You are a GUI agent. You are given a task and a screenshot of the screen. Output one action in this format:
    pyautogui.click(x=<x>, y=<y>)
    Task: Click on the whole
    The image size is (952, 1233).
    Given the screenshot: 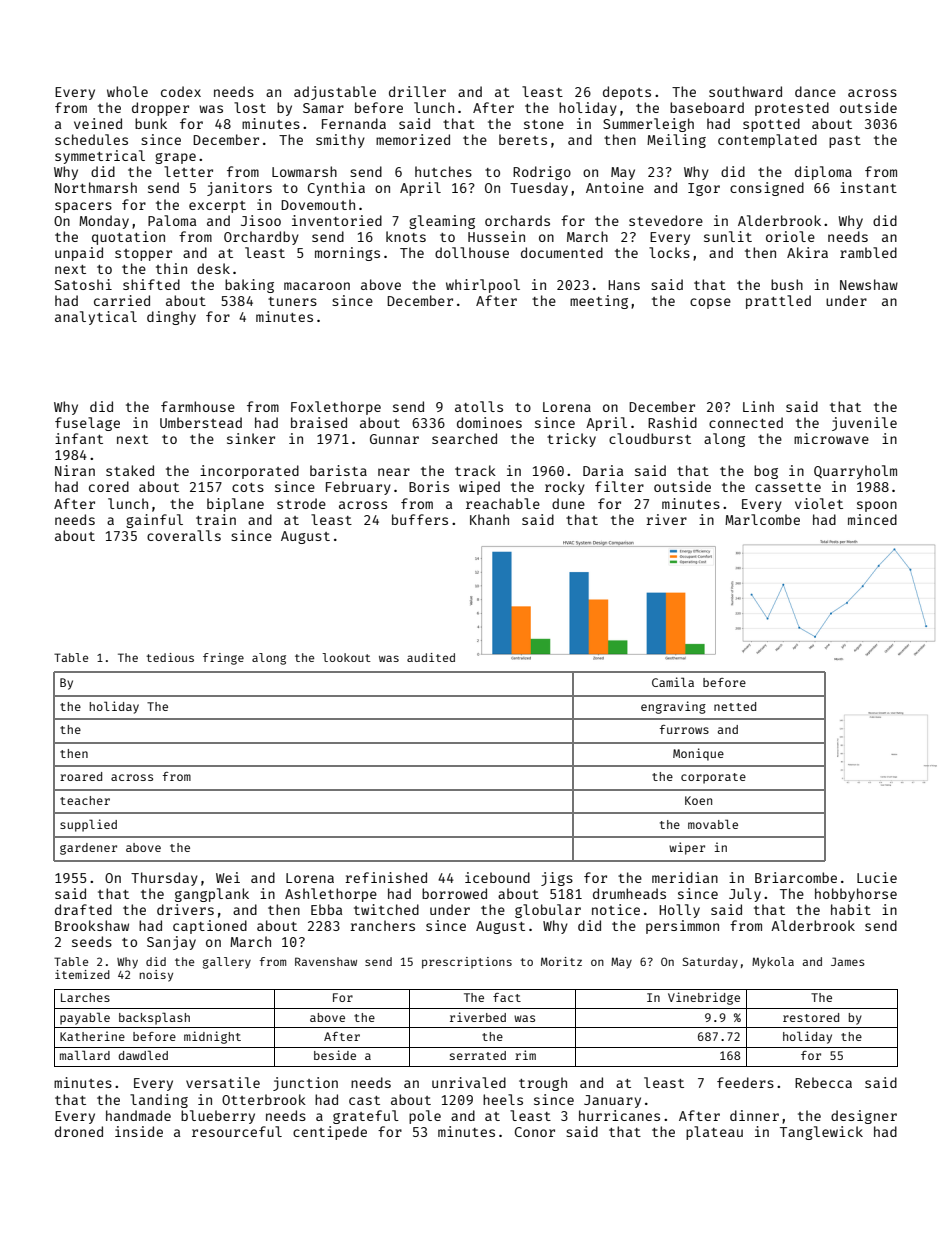 What is the action you would take?
    pyautogui.click(x=127, y=91)
